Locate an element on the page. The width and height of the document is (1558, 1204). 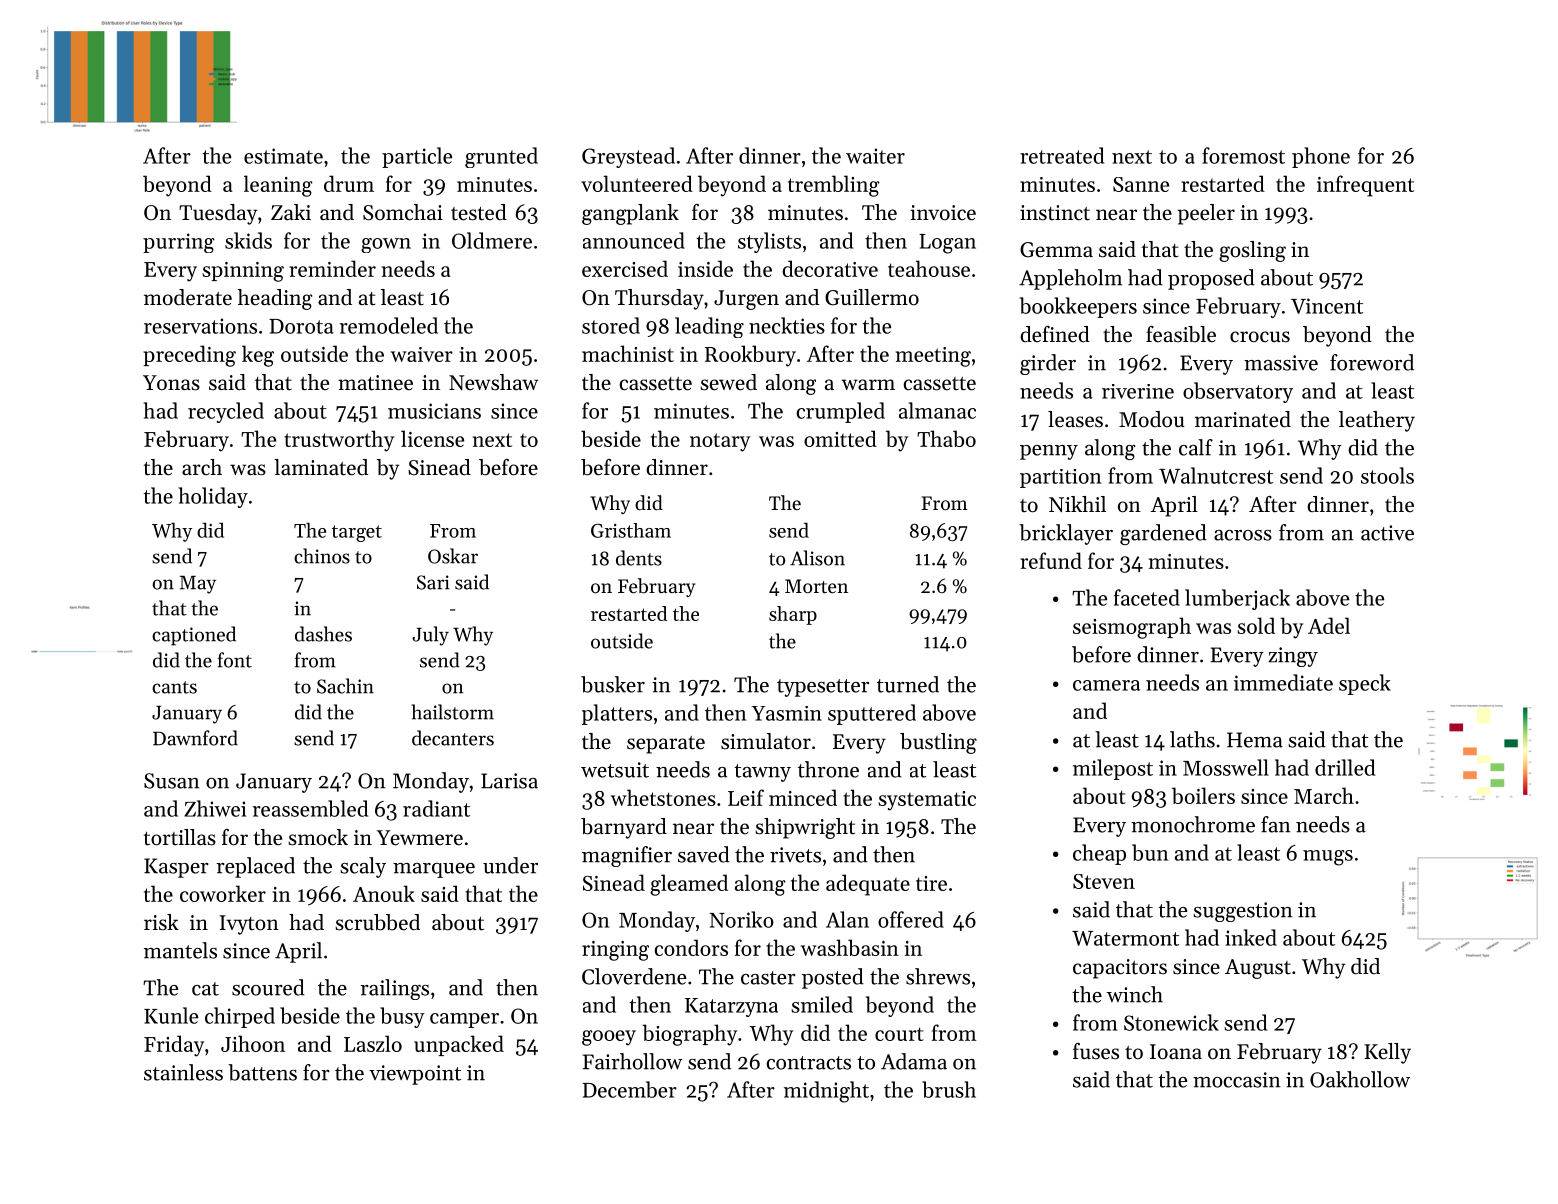
phone is located at coordinates (1321, 157).
